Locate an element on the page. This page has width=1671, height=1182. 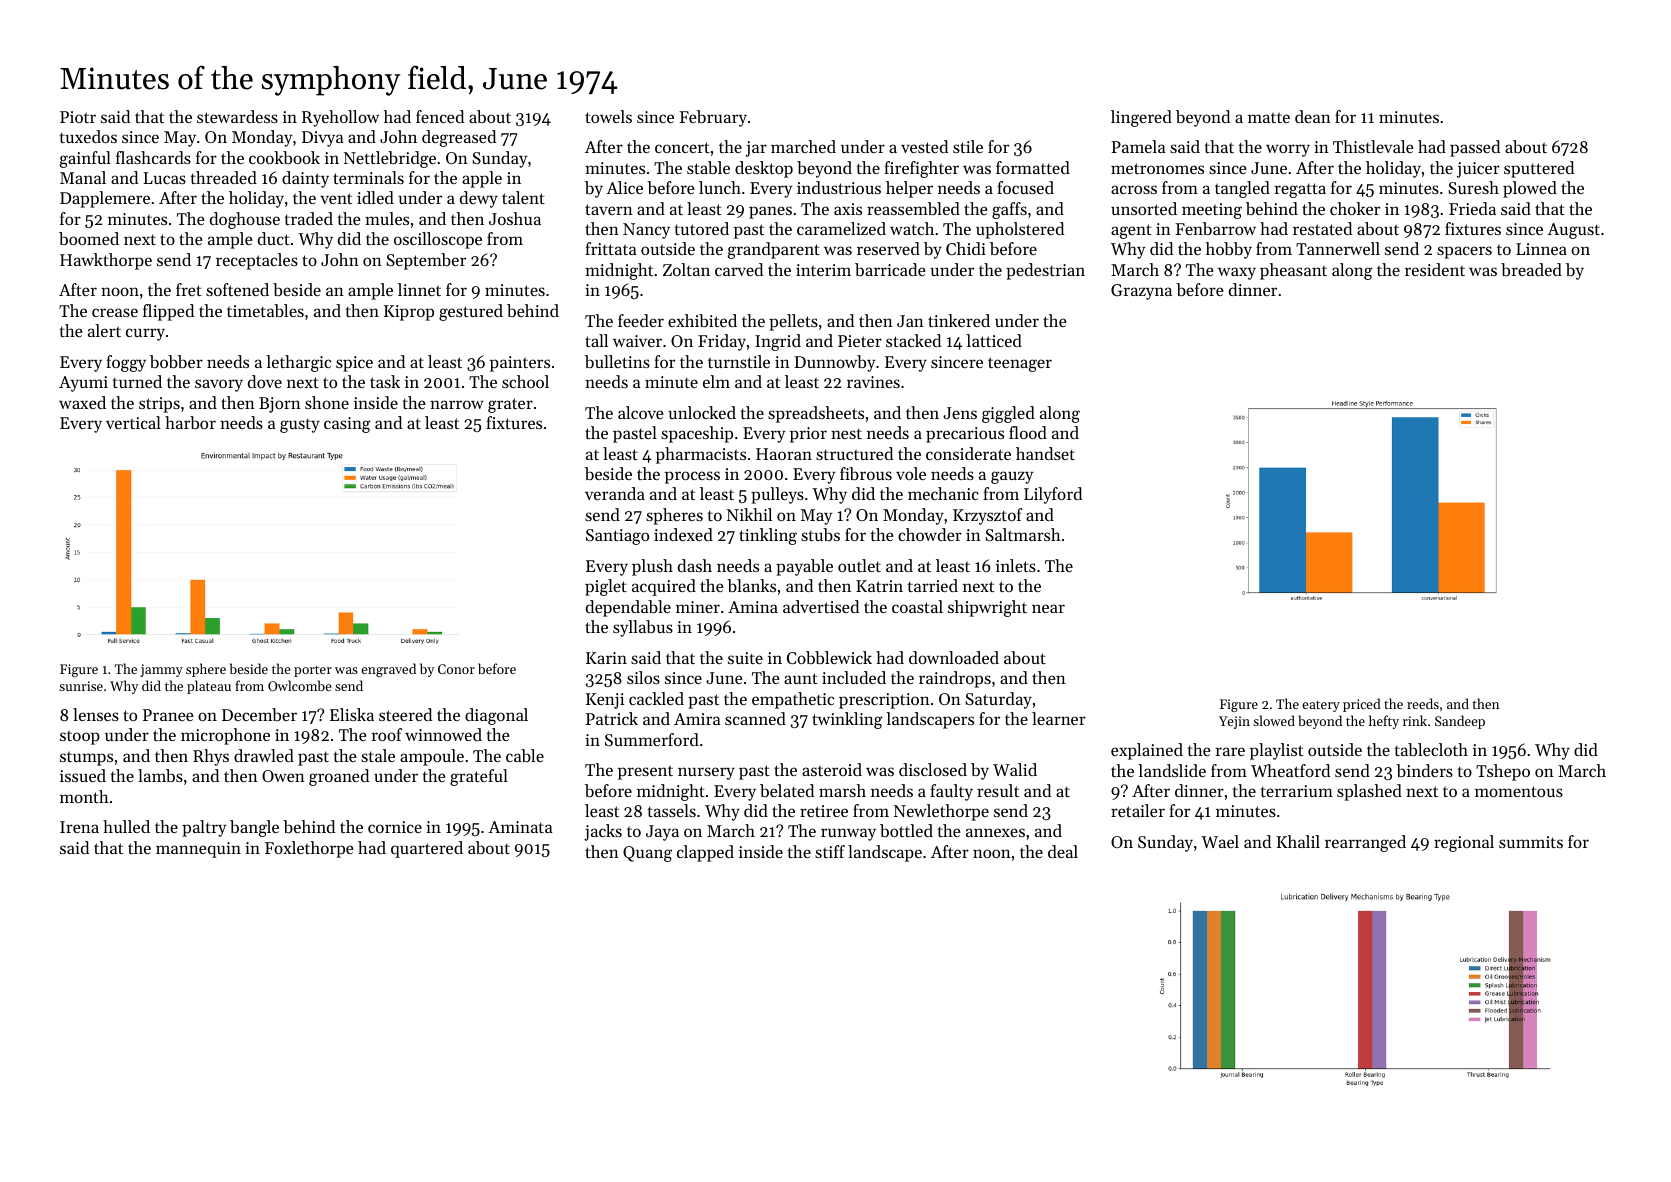
terrarium is located at coordinates (1297, 791).
